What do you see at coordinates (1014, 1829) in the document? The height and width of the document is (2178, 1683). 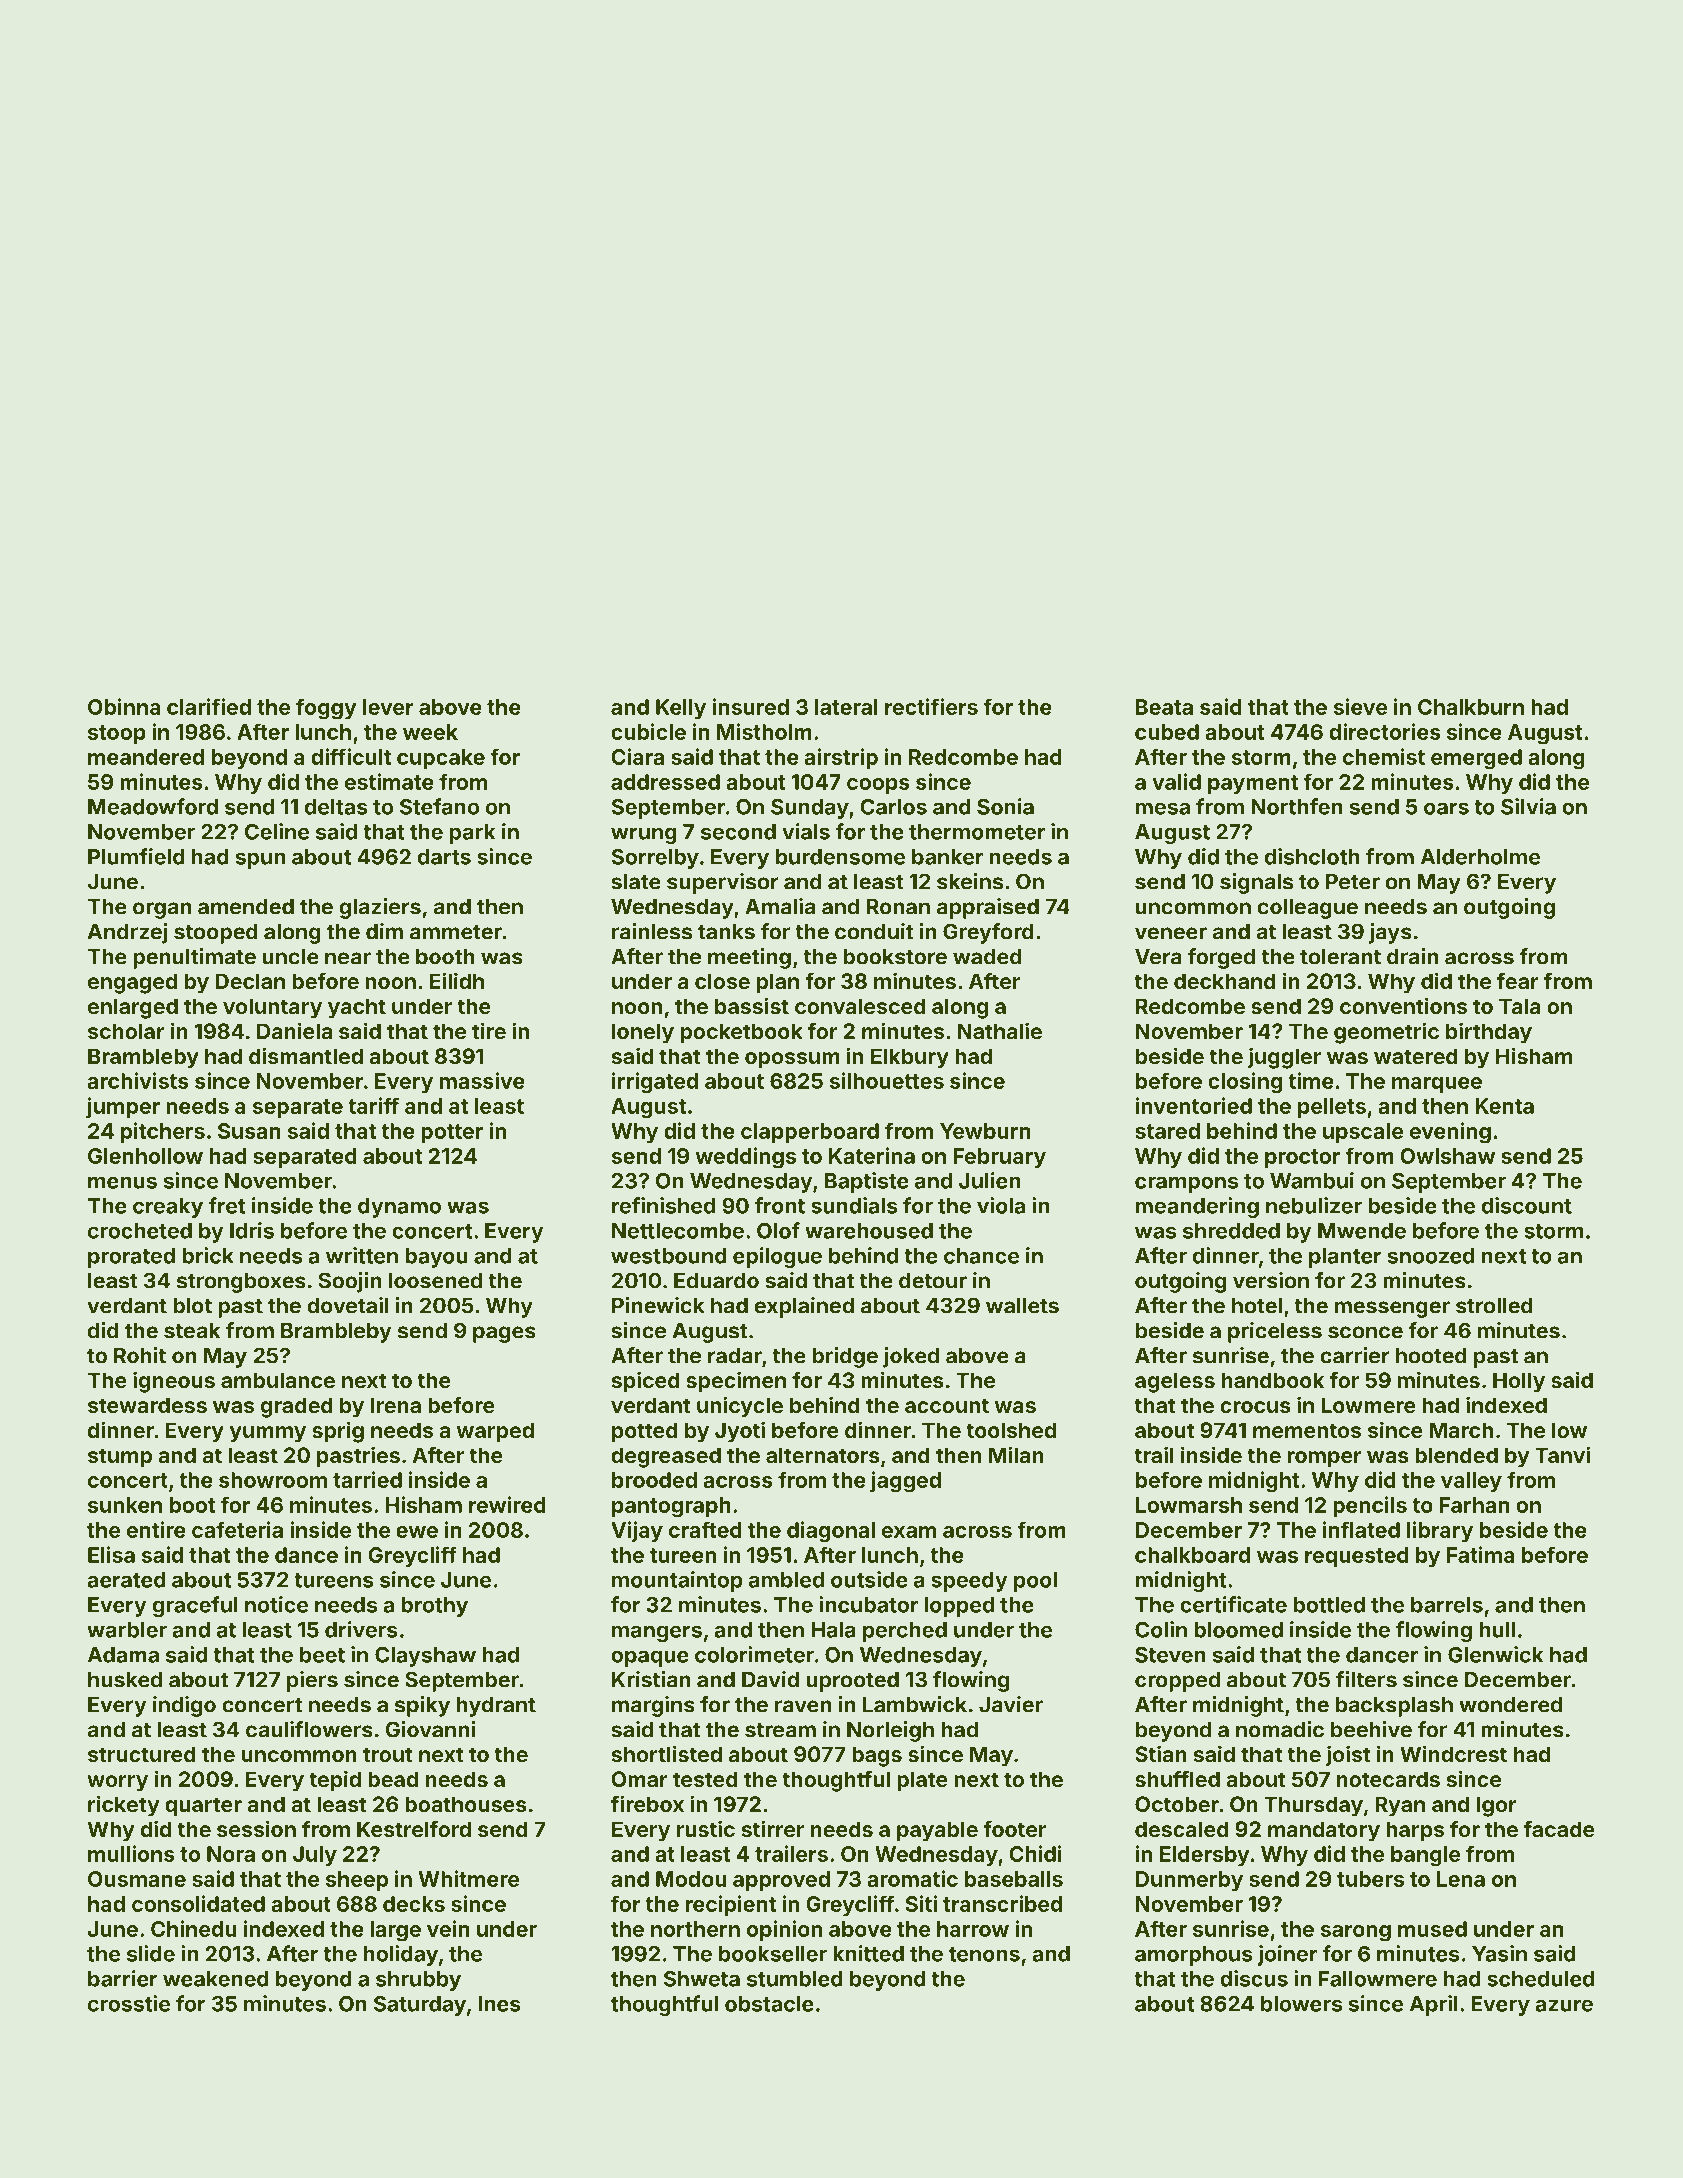 I see `footer` at bounding box center [1014, 1829].
